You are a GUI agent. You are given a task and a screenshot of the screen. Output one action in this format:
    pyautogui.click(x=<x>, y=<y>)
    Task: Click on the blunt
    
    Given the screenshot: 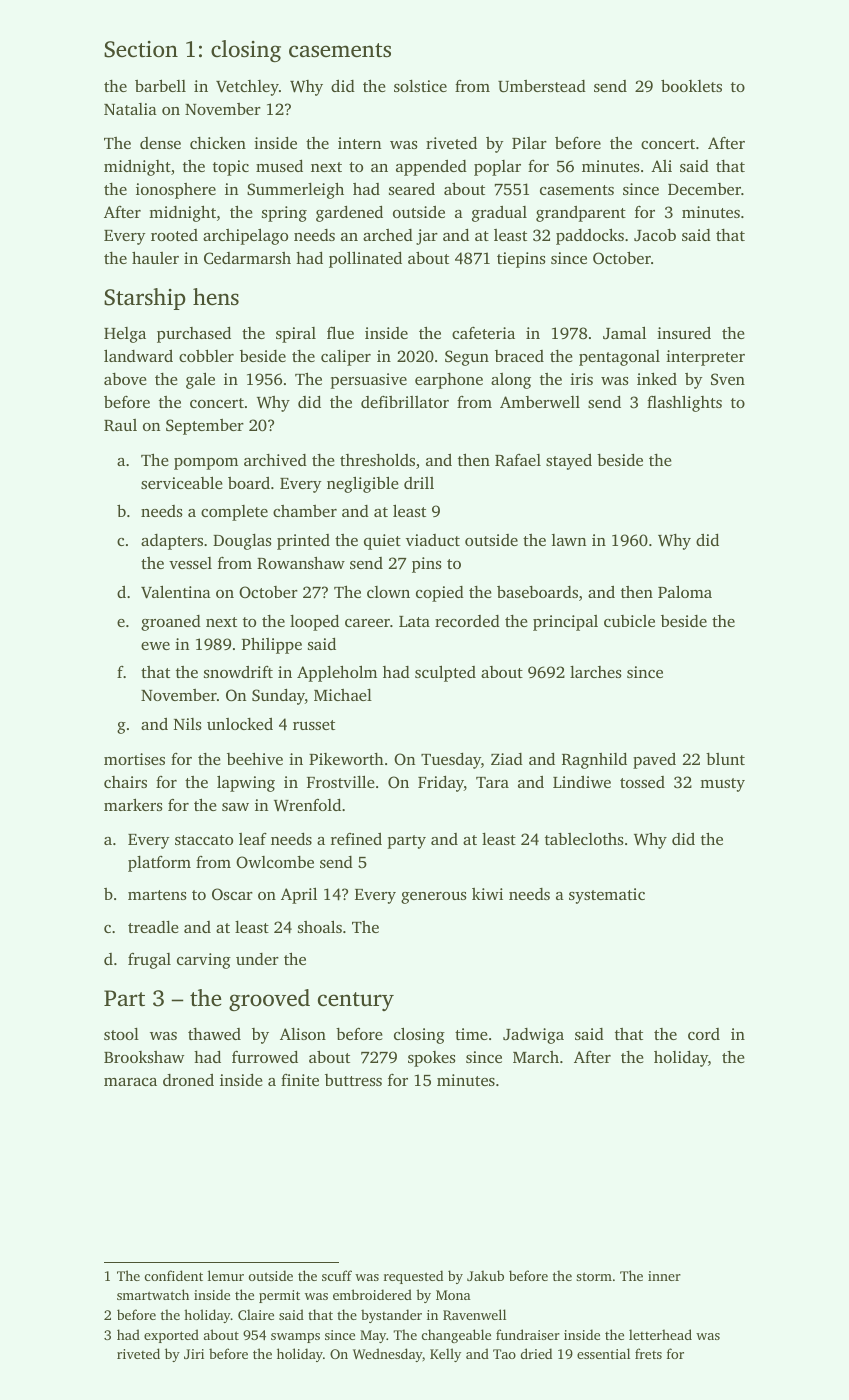 What is the action you would take?
    pyautogui.click(x=725, y=759)
